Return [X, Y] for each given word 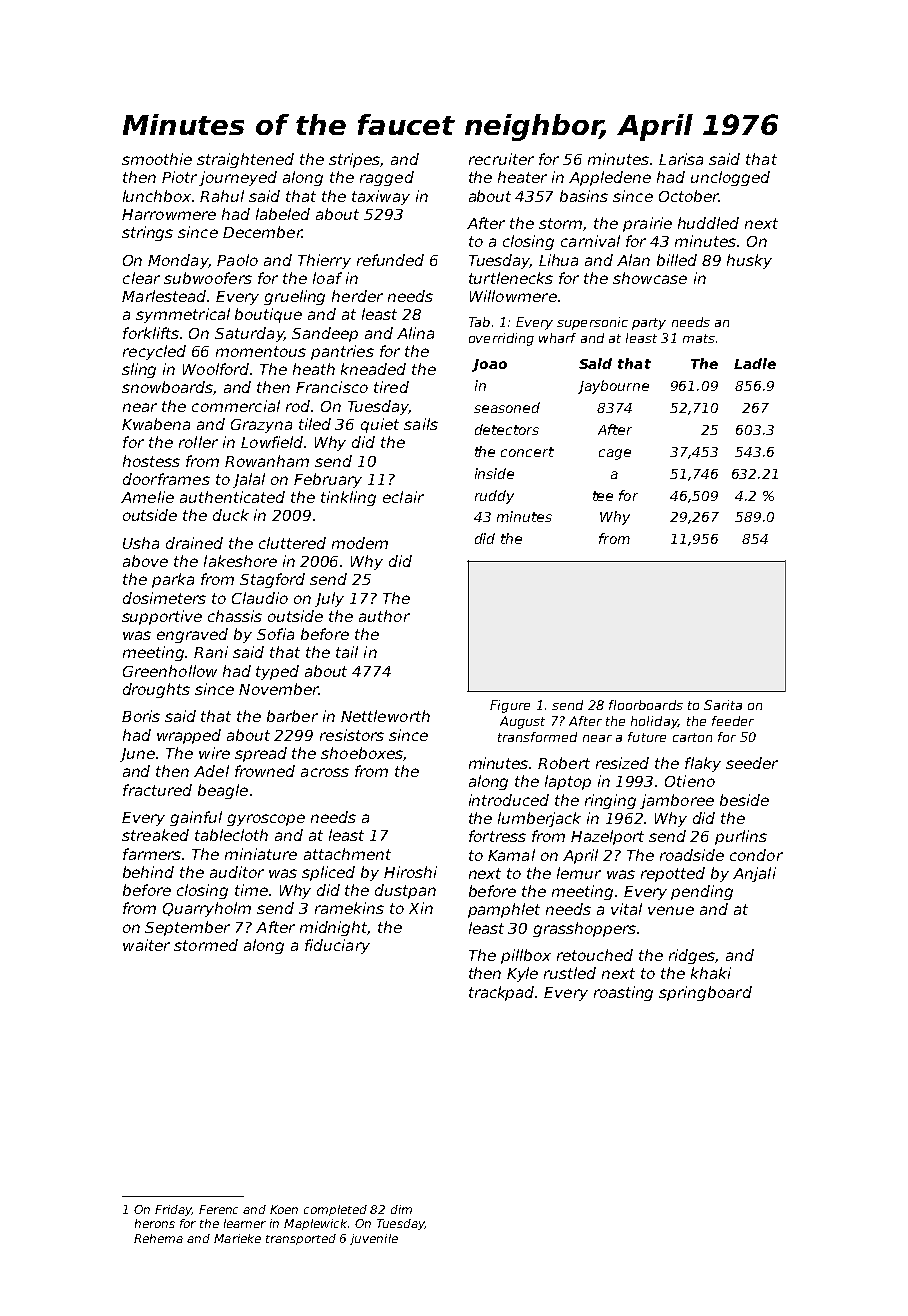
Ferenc [218, 1209]
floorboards [646, 705]
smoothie [157, 159]
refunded [390, 260]
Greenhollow [170, 671]
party [649, 324]
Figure [510, 706]
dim [401, 1209]
